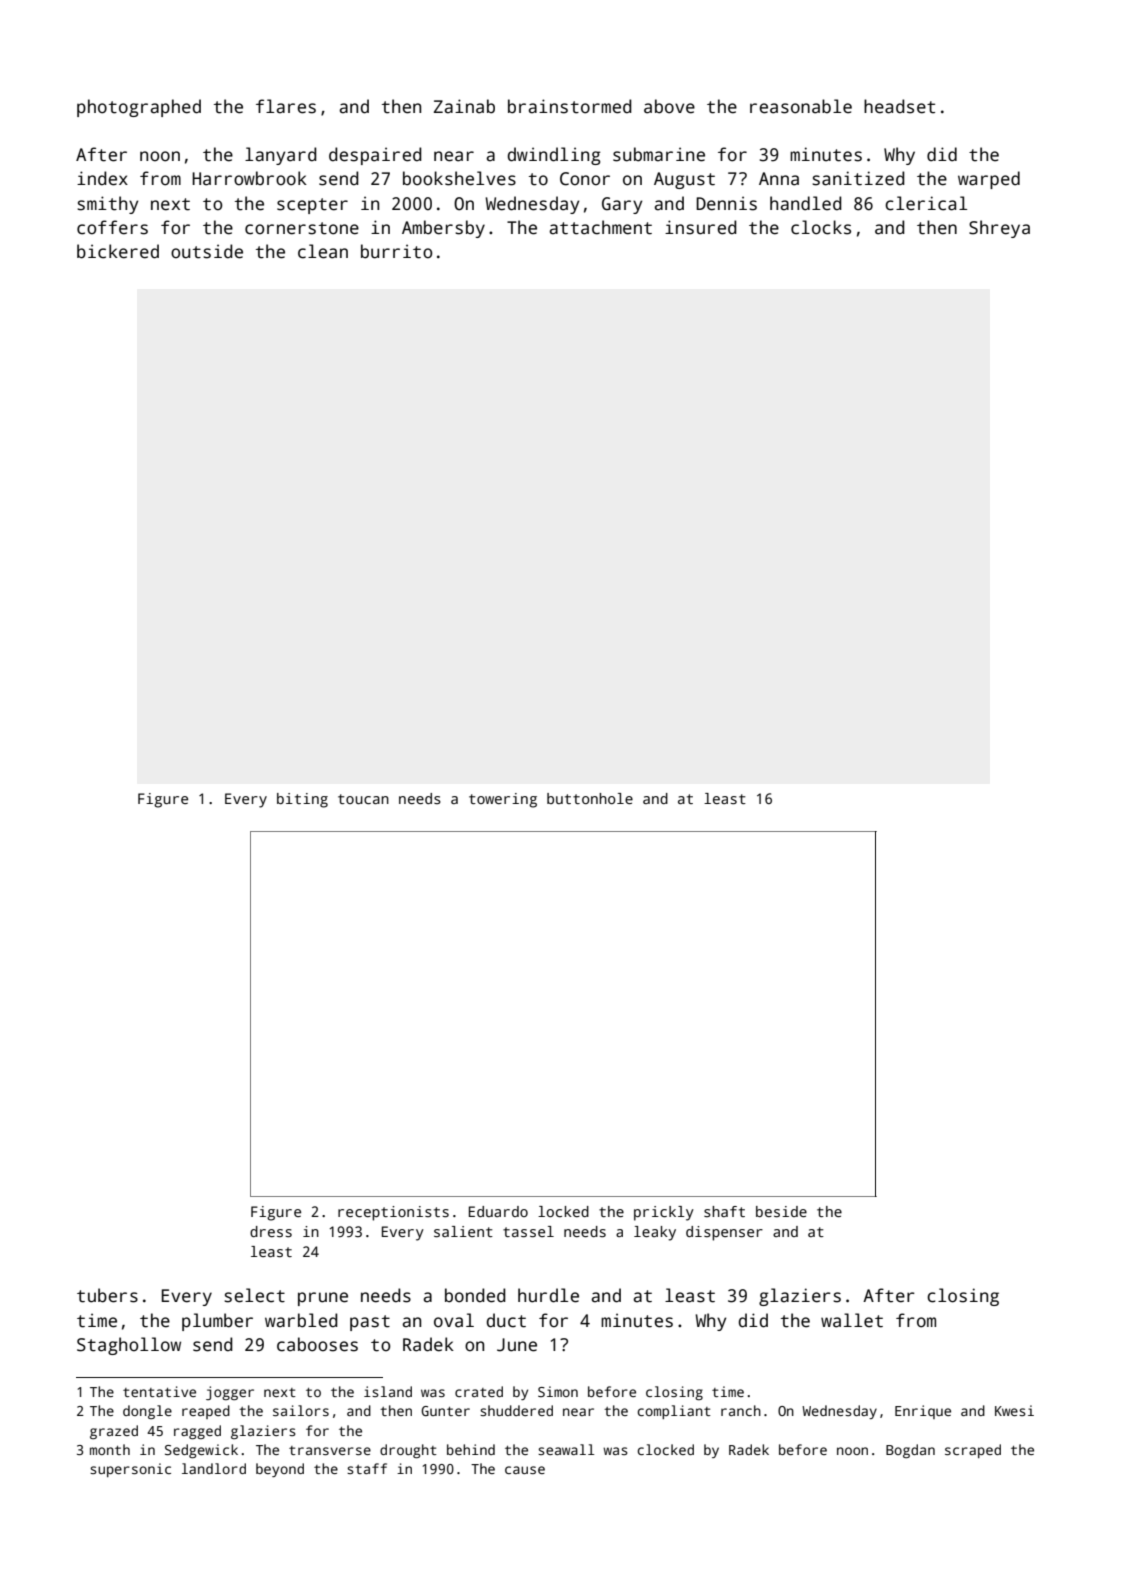  Describe the element at coordinates (286, 106) in the image. I see `flares` at that location.
